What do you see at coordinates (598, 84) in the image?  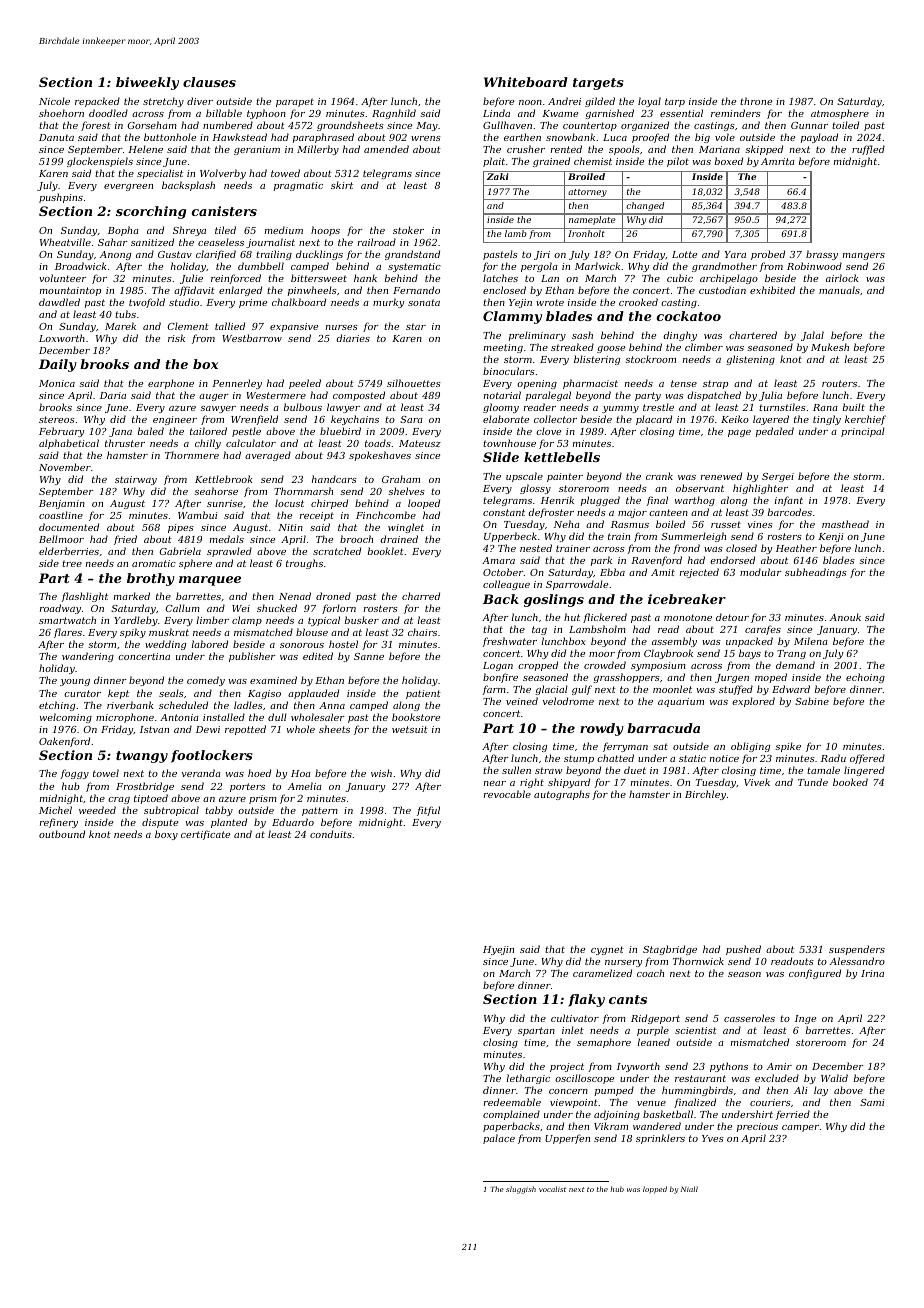 I see `targets` at bounding box center [598, 84].
